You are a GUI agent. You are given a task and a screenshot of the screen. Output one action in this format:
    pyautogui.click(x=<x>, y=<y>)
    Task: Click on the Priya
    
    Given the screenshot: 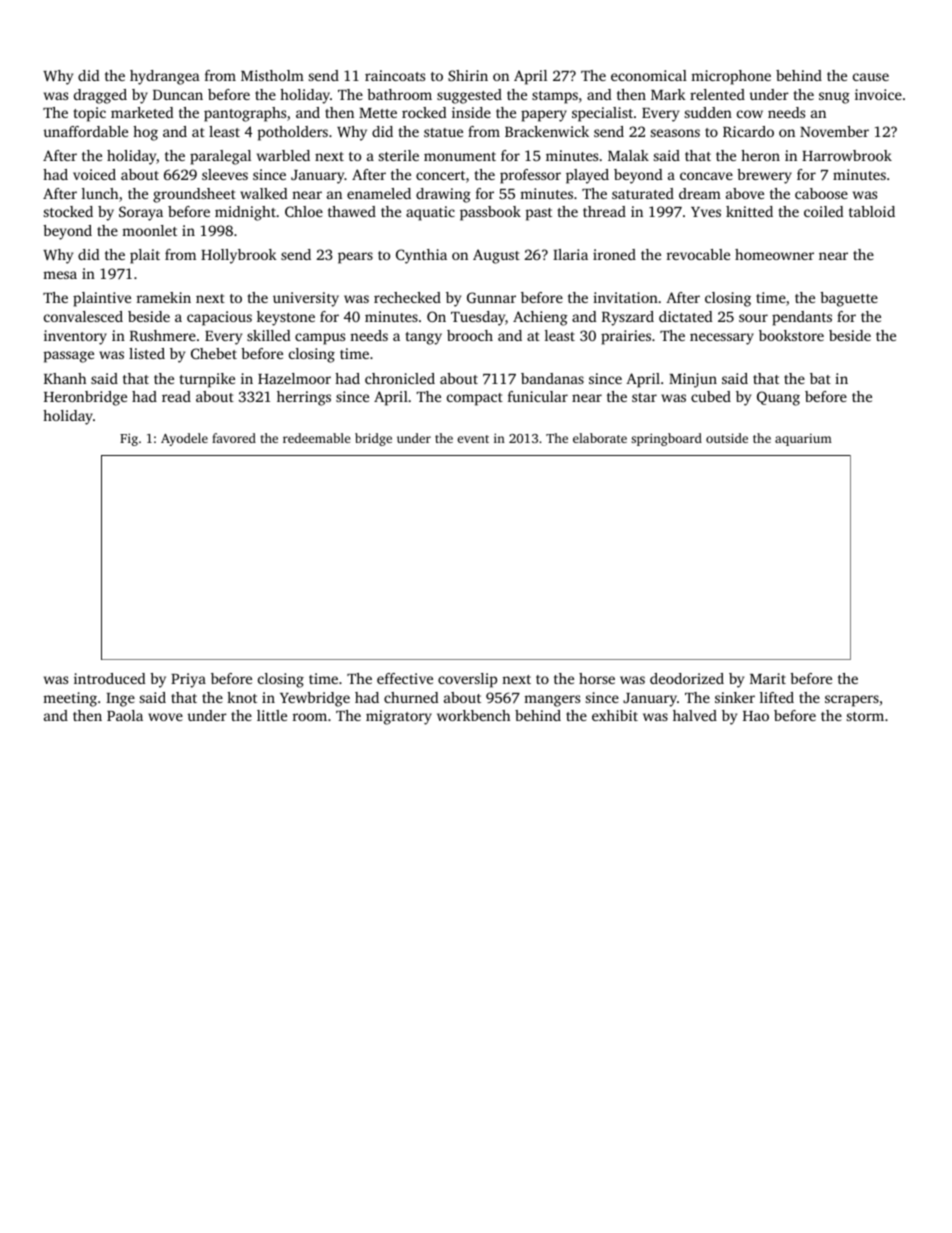 What is the action you would take?
    pyautogui.click(x=188, y=680)
